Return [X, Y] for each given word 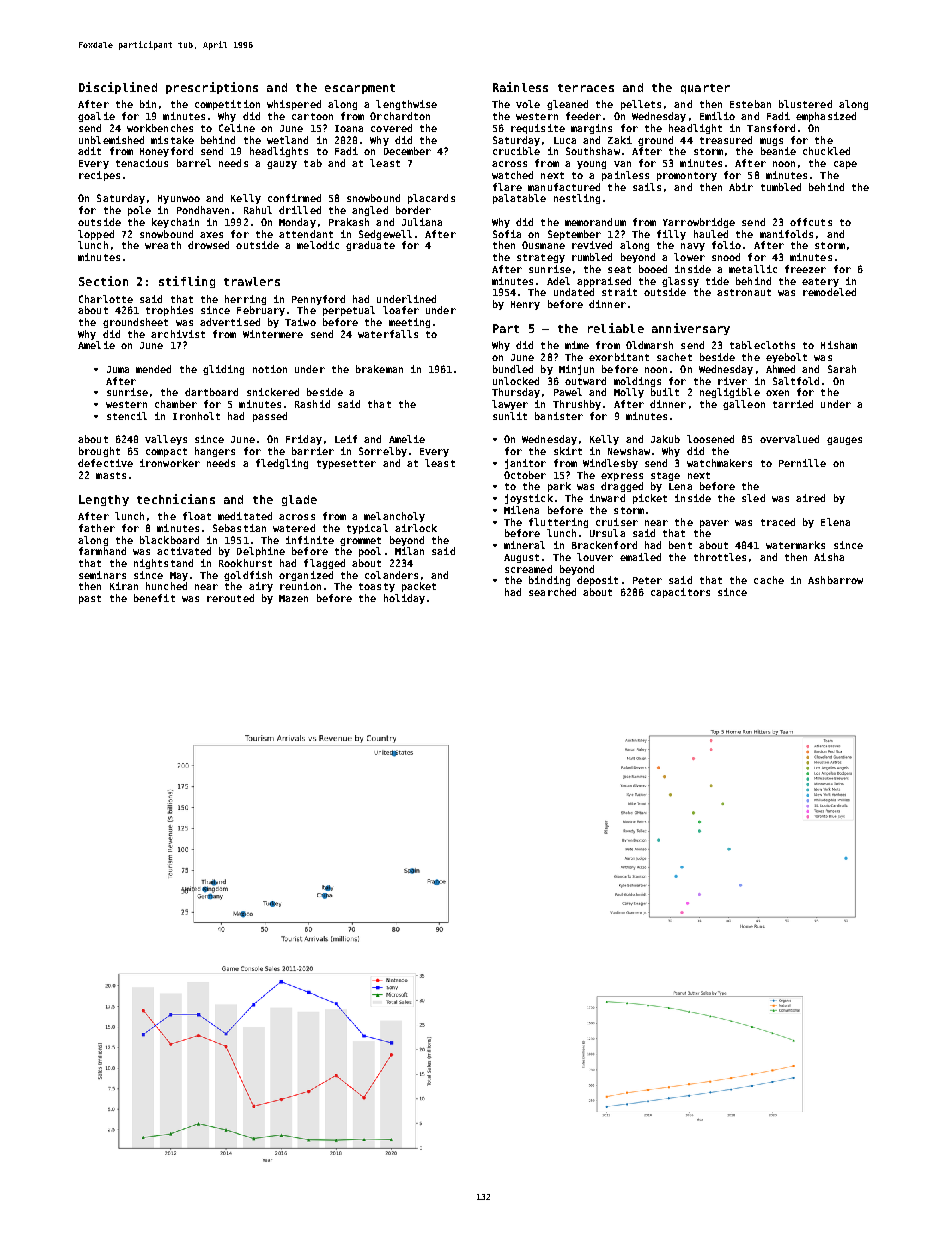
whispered [294, 105]
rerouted [230, 598]
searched [552, 592]
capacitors [680, 593]
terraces [586, 88]
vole [528, 104]
